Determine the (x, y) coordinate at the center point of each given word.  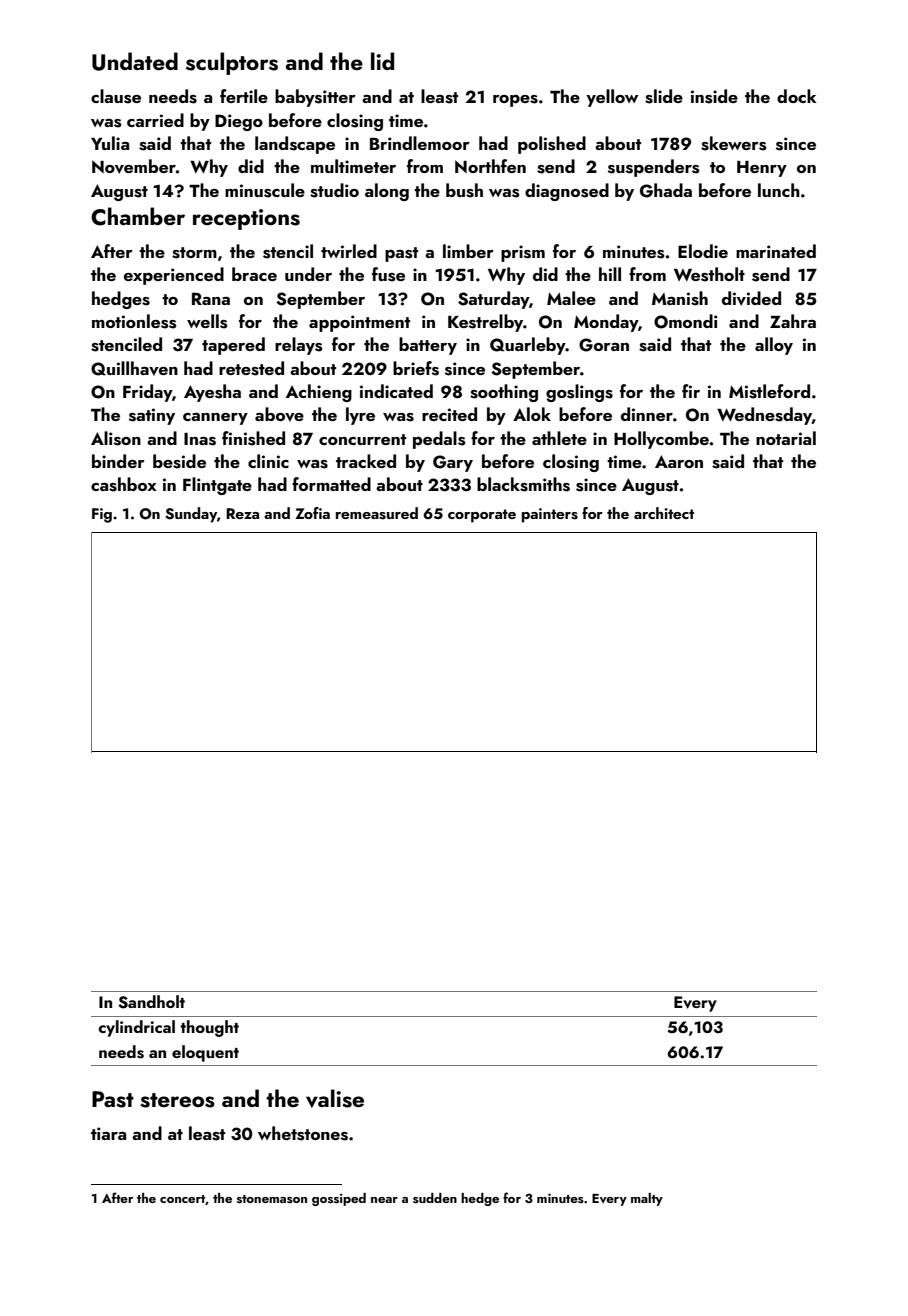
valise (335, 1098)
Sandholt (151, 1002)
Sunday (191, 515)
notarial (786, 438)
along (387, 192)
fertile (244, 96)
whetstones (303, 1133)
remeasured (377, 513)
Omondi (685, 321)
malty (647, 1199)
